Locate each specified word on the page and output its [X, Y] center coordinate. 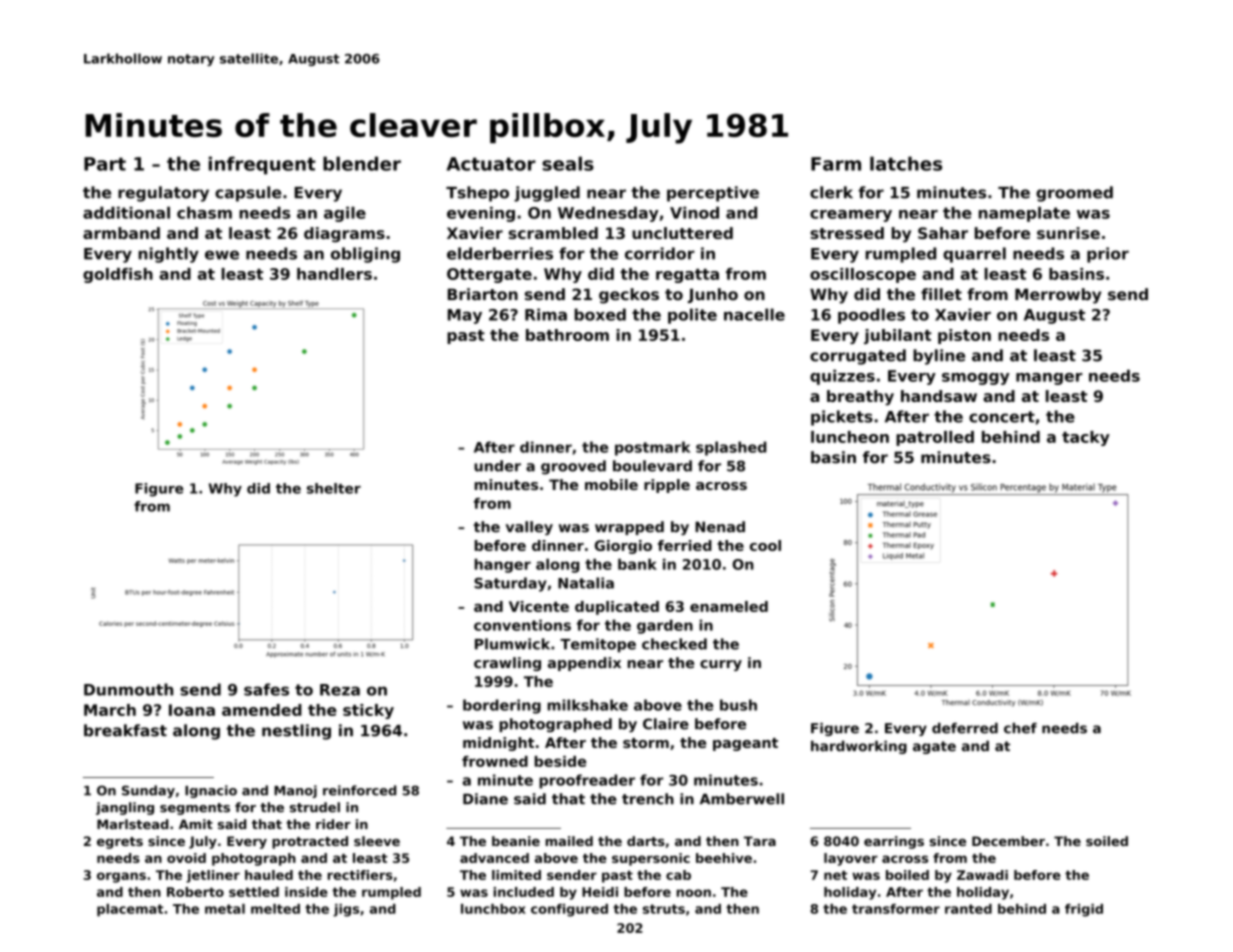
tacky [1086, 438]
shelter [334, 488]
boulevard [652, 466]
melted [275, 909]
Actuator [491, 164]
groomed [1074, 194]
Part [105, 164]
